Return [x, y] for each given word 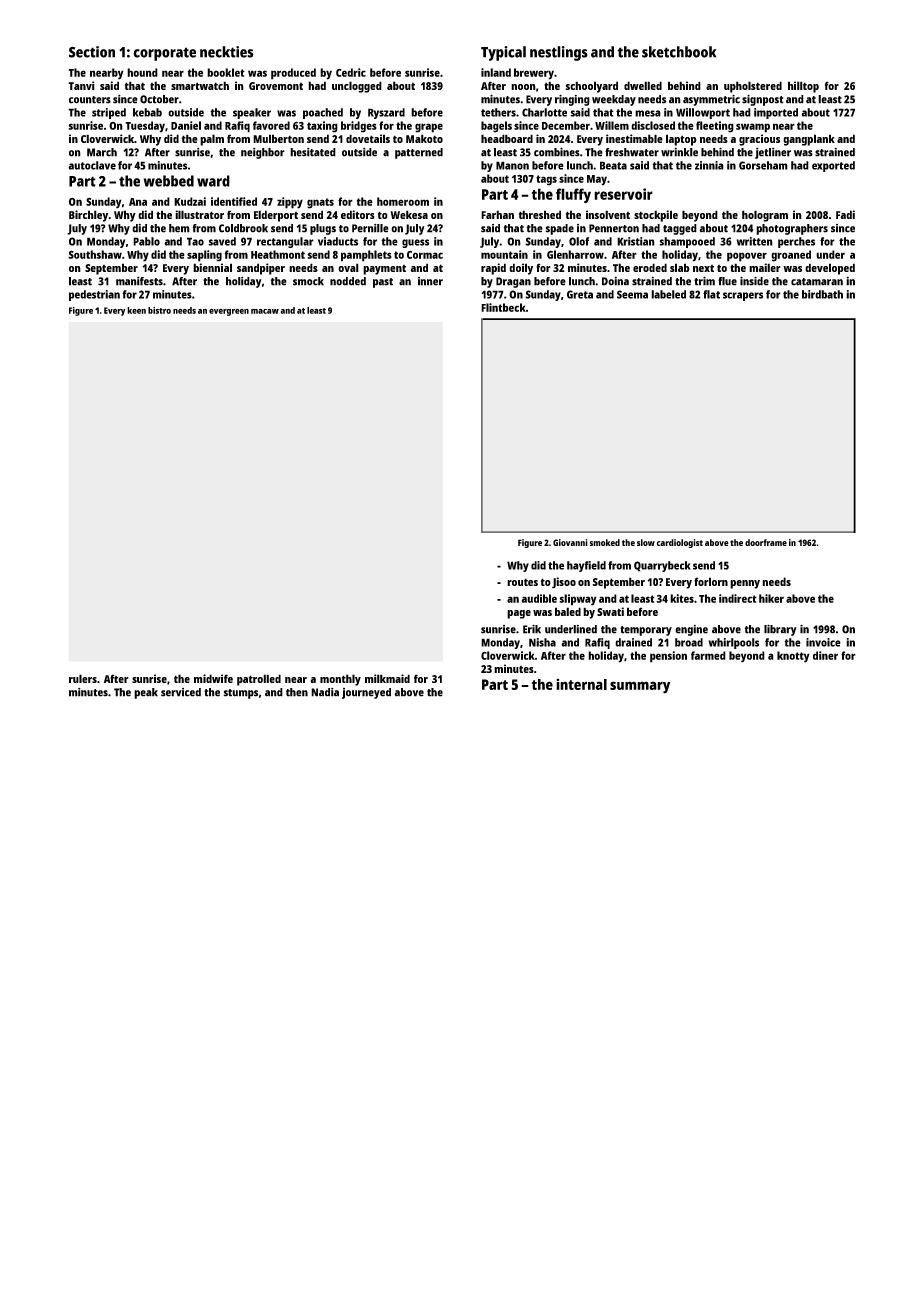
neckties [226, 52]
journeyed [366, 693]
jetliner [773, 153]
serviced [181, 692]
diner [825, 655]
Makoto [424, 138]
